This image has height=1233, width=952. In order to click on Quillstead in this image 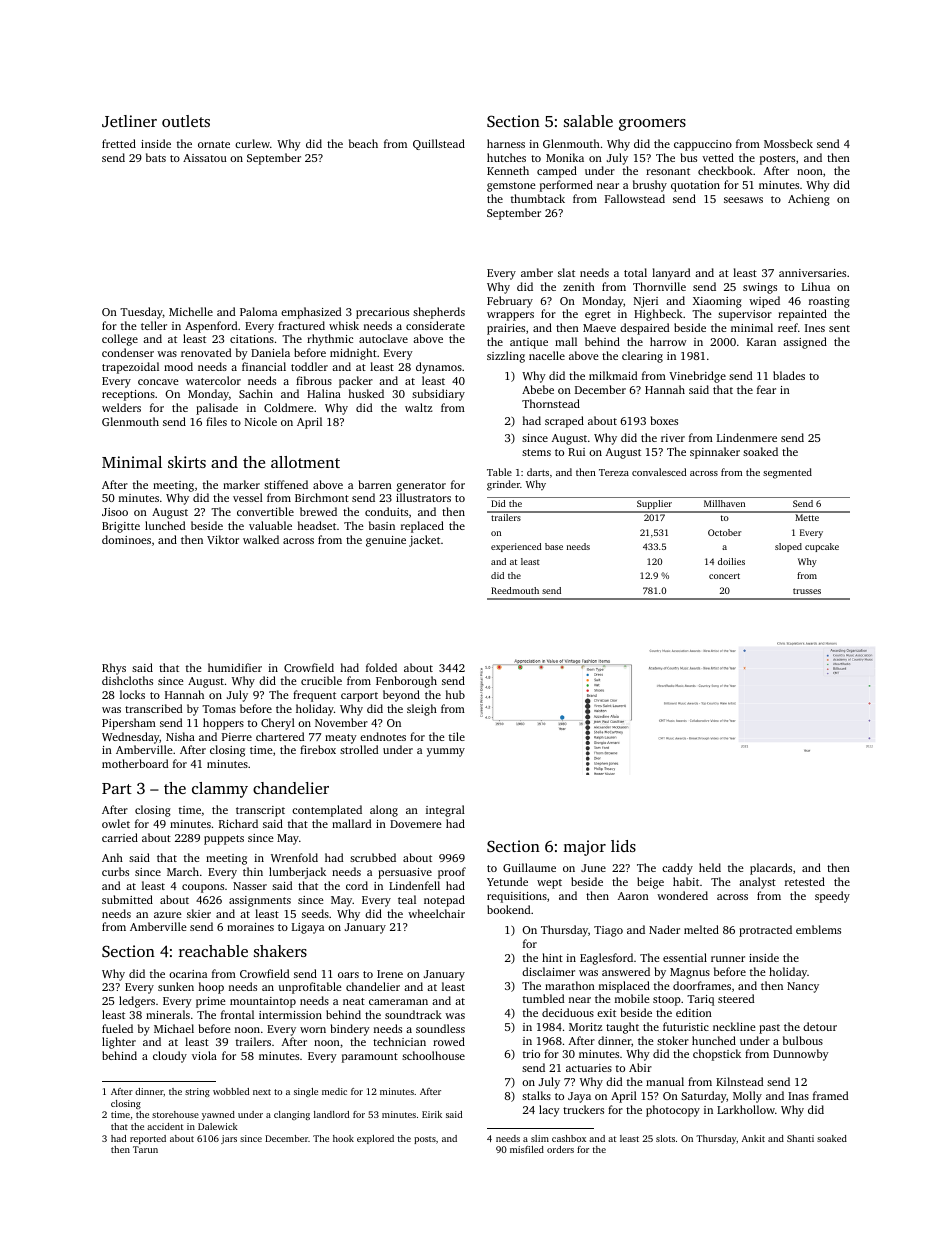, I will do `click(439, 144)`.
